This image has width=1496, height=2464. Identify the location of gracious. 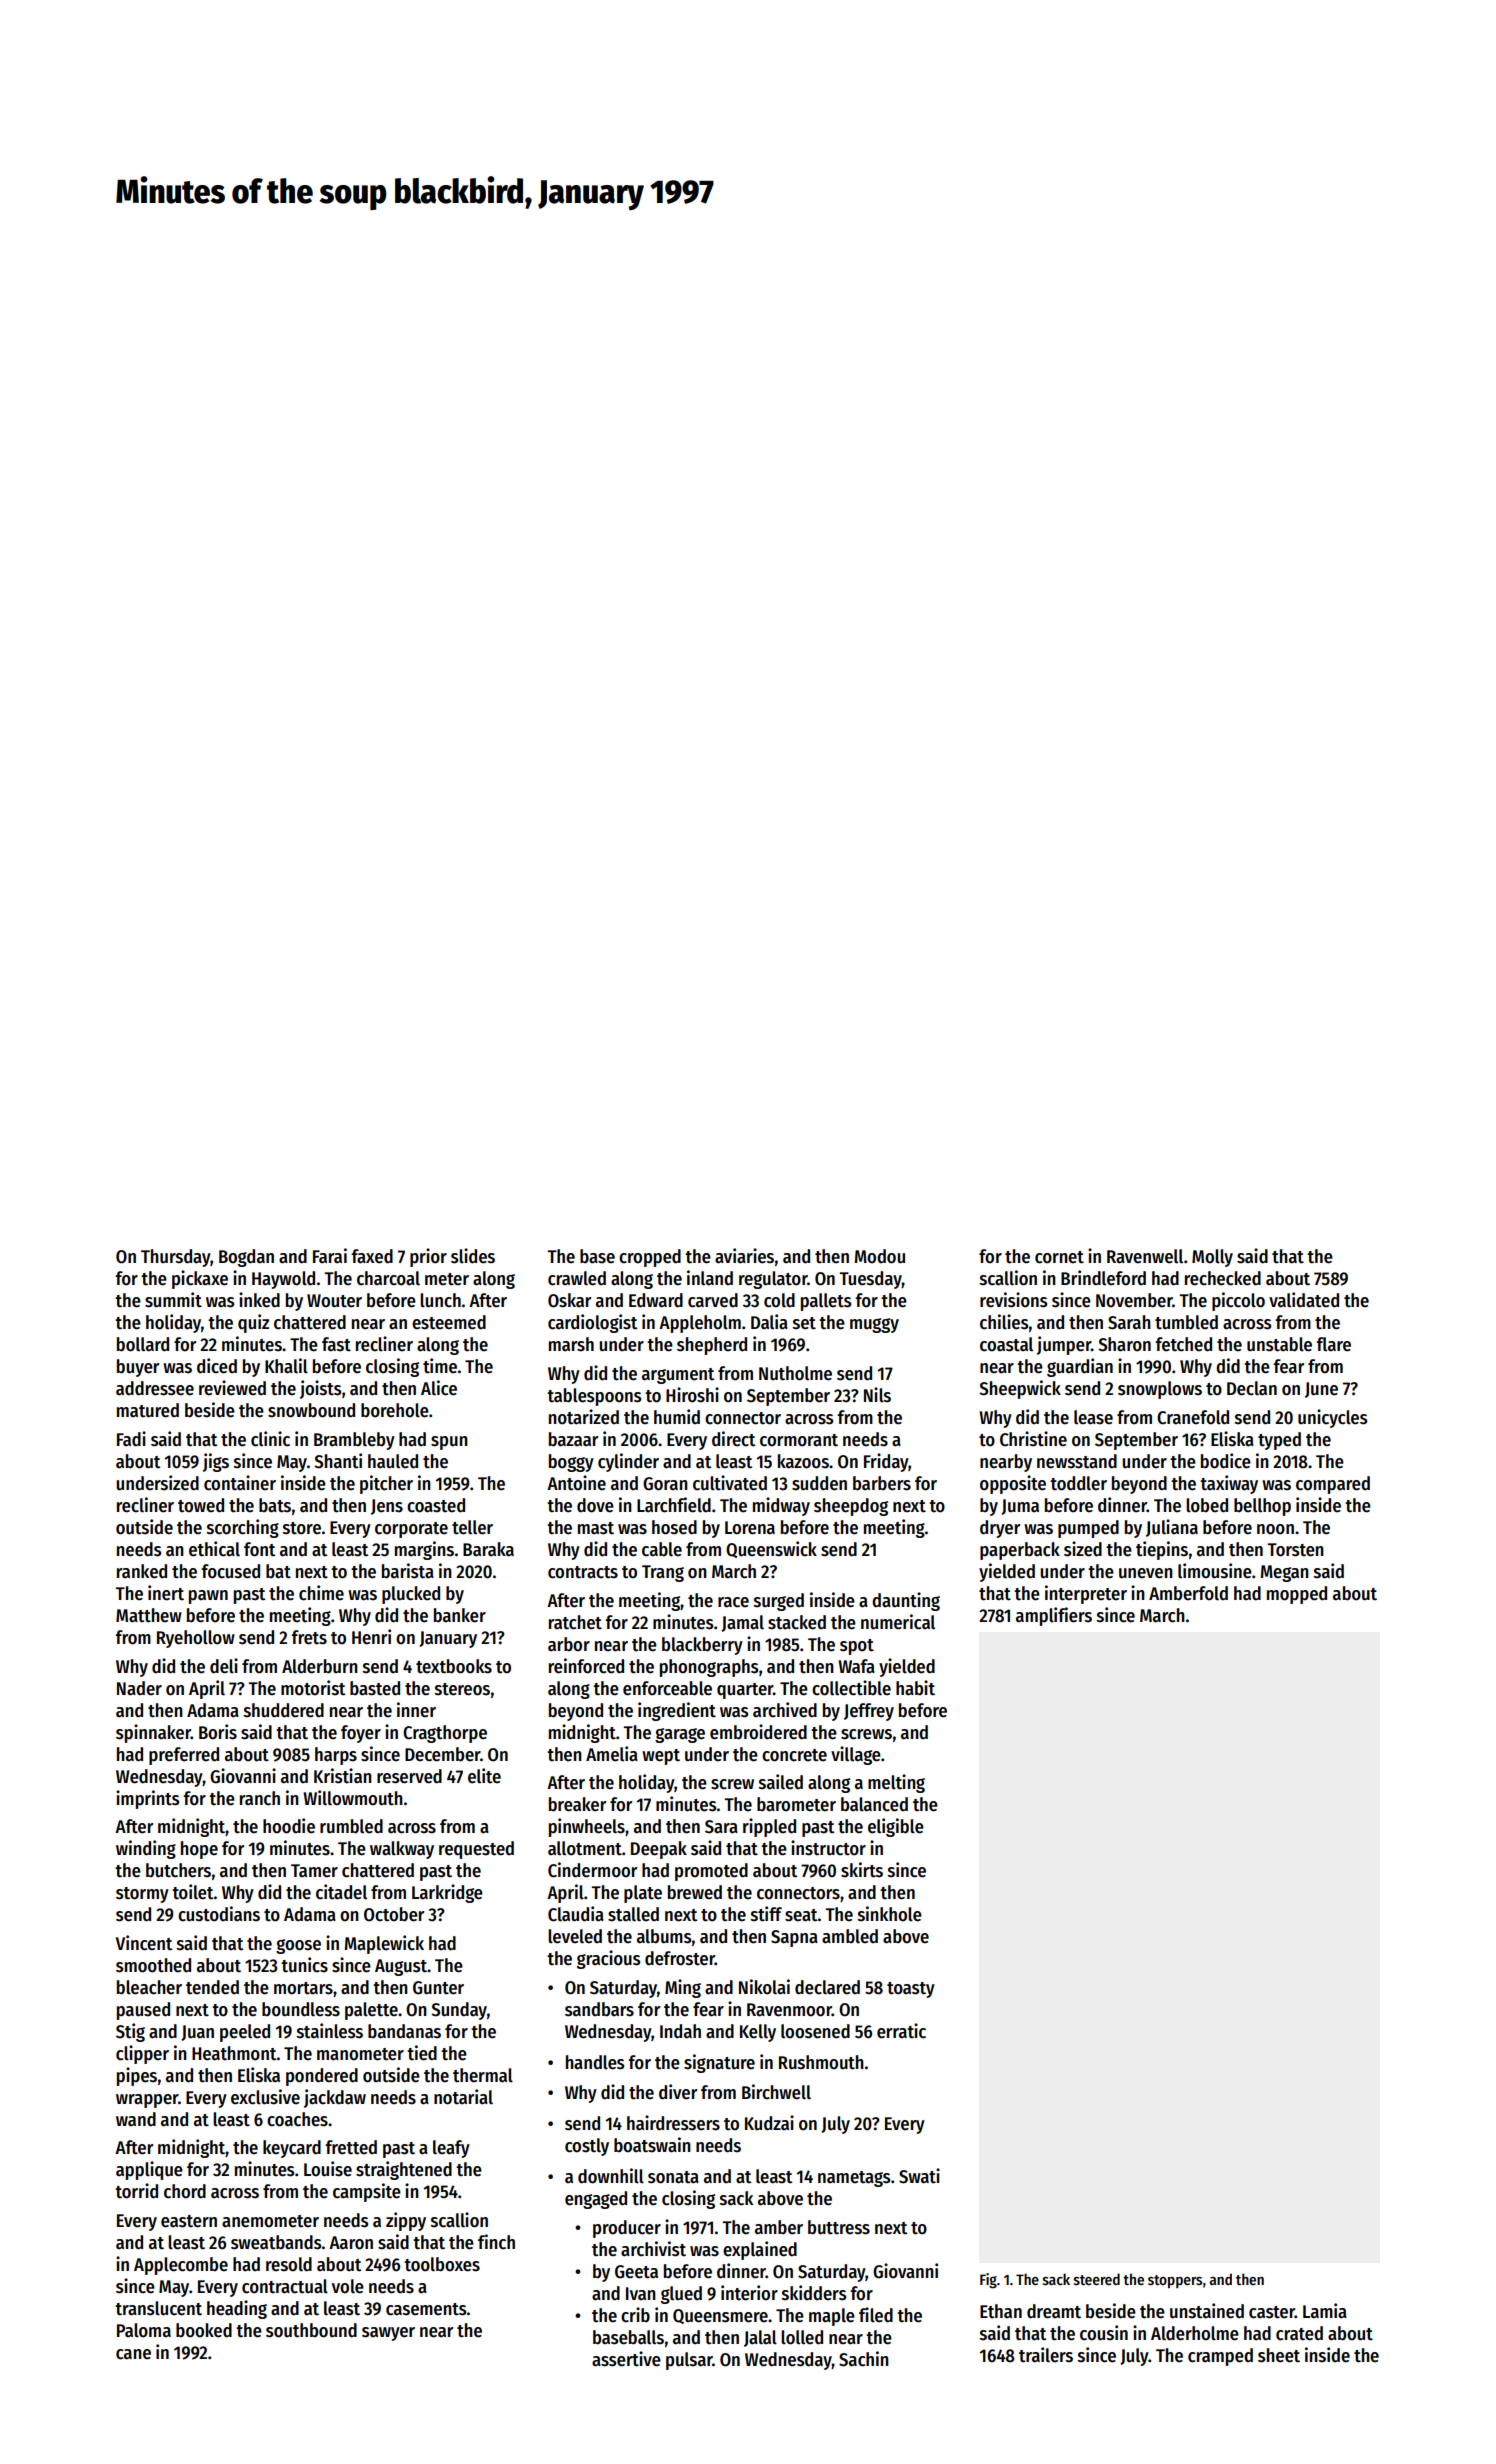
(608, 1959).
